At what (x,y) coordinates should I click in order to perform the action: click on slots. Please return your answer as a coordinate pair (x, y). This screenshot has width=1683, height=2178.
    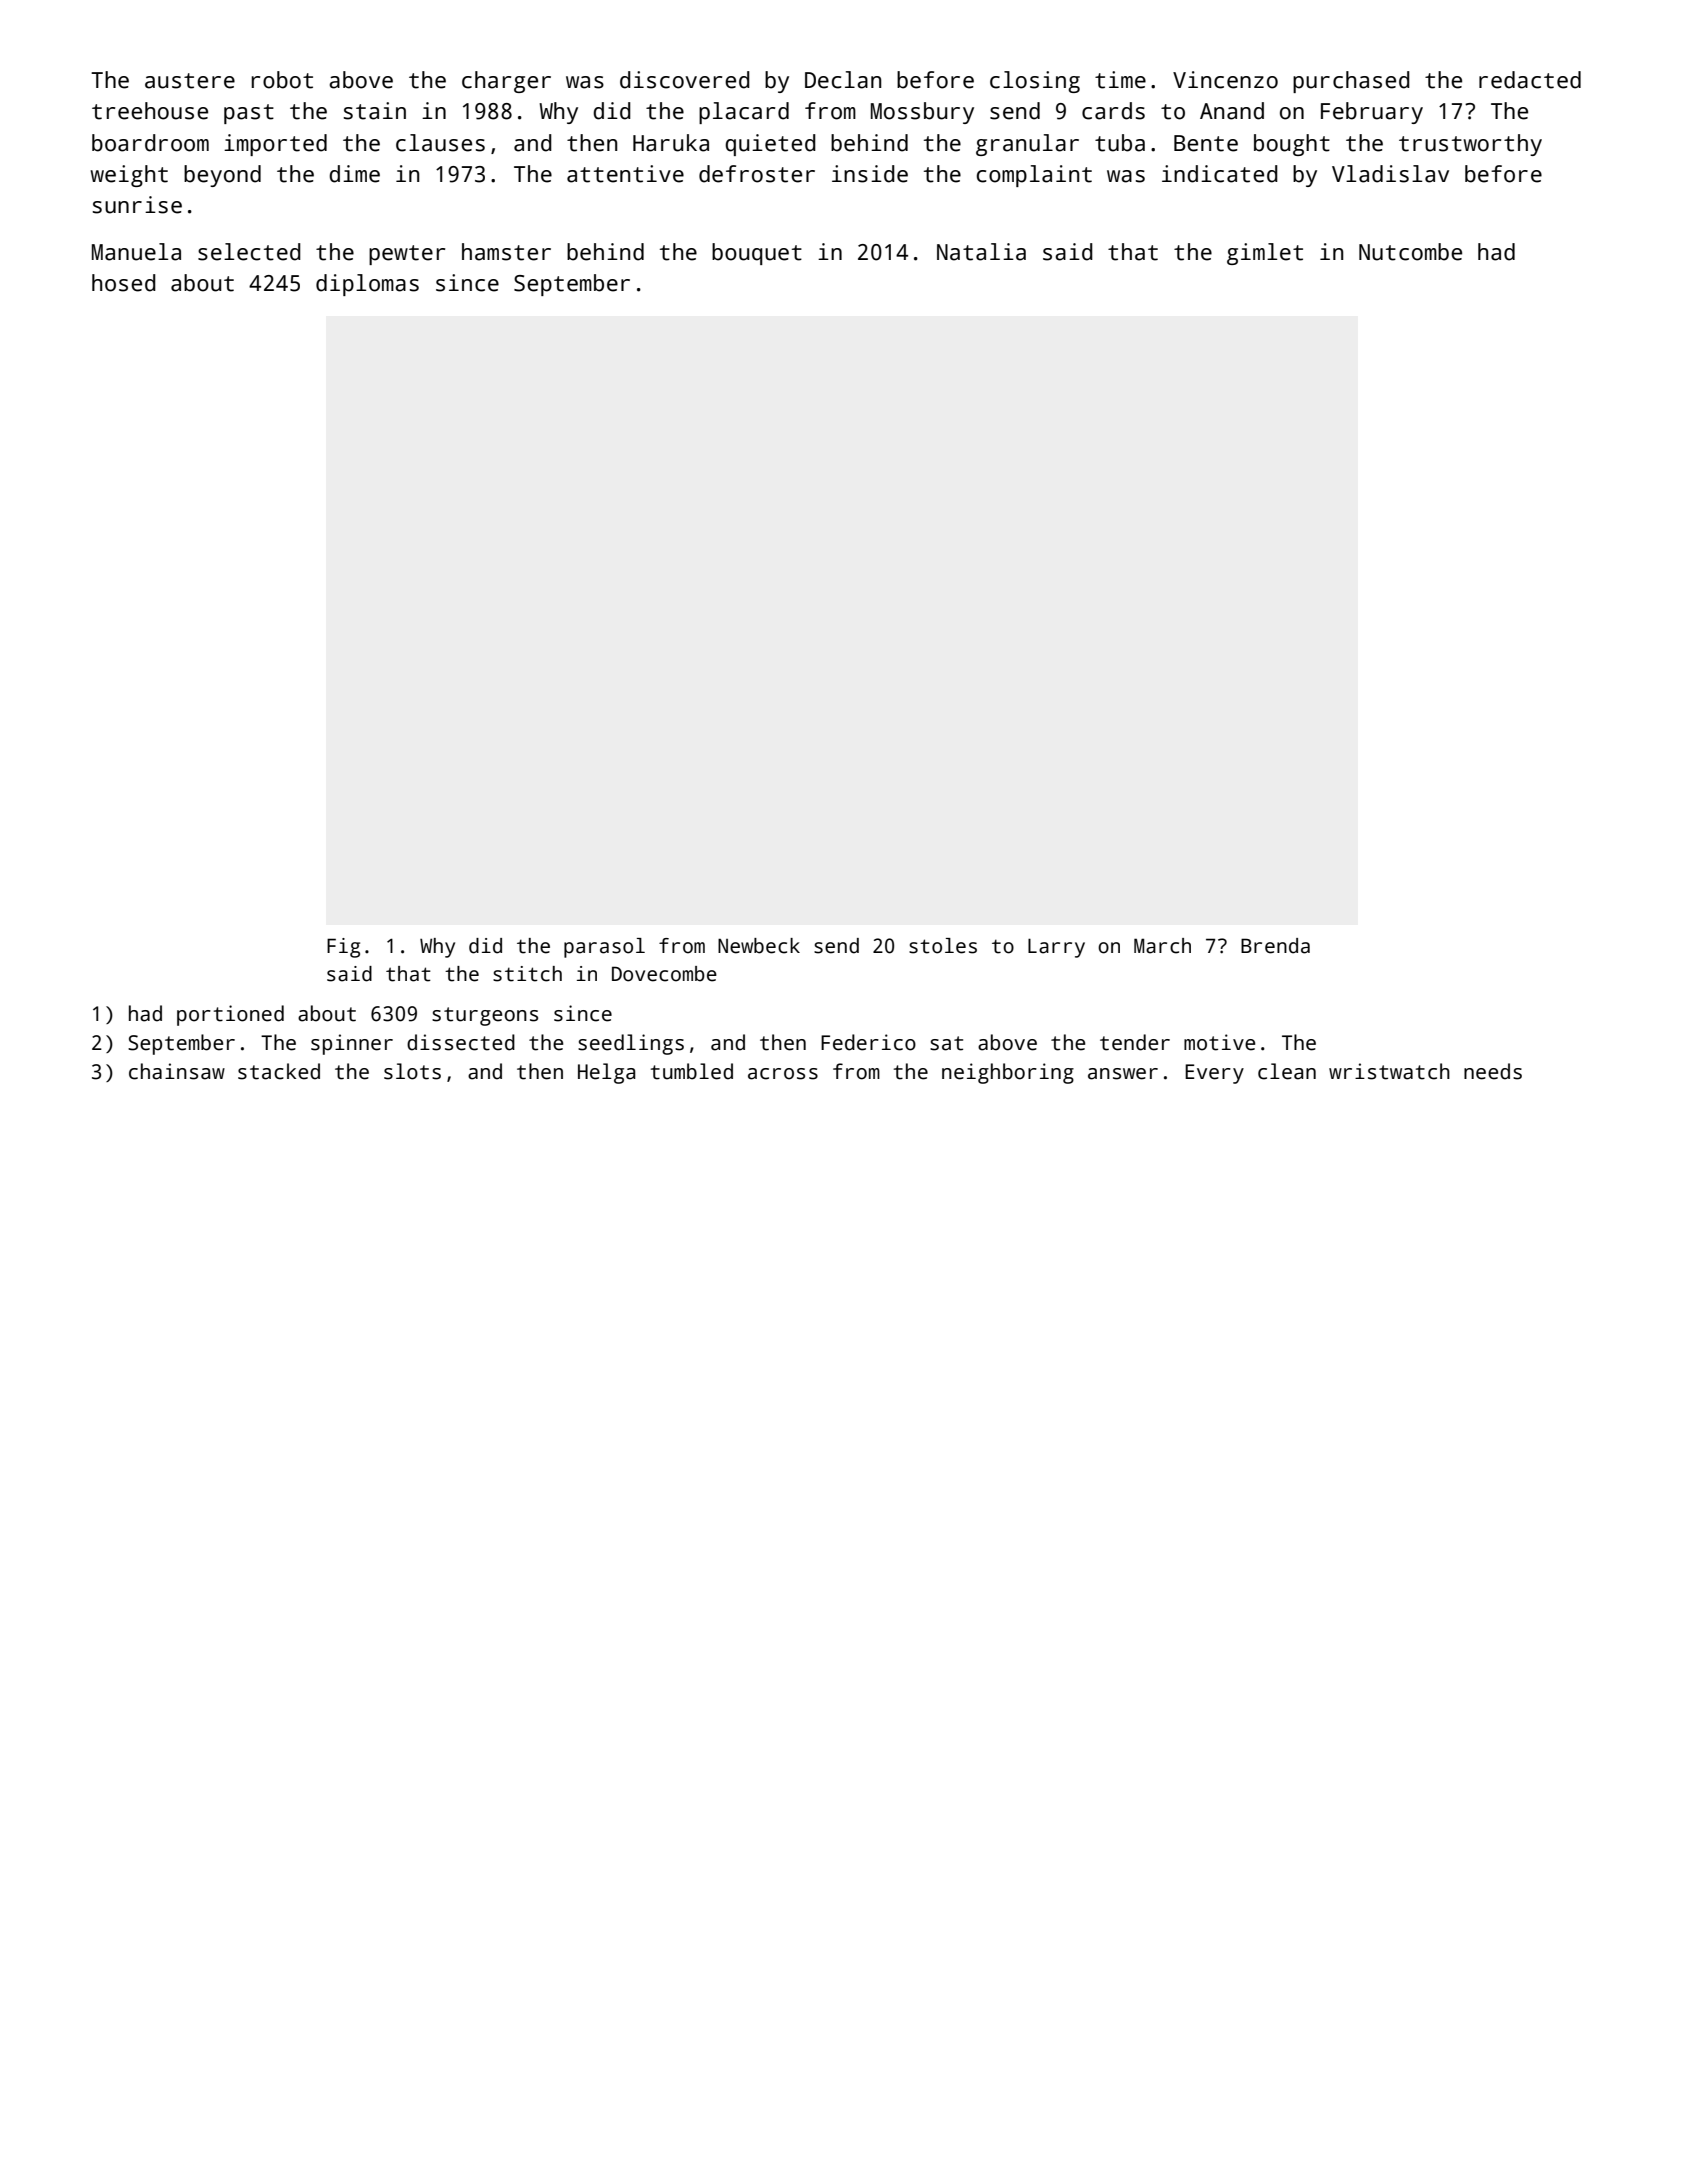
    Looking at the image, I should click on (412, 1071).
